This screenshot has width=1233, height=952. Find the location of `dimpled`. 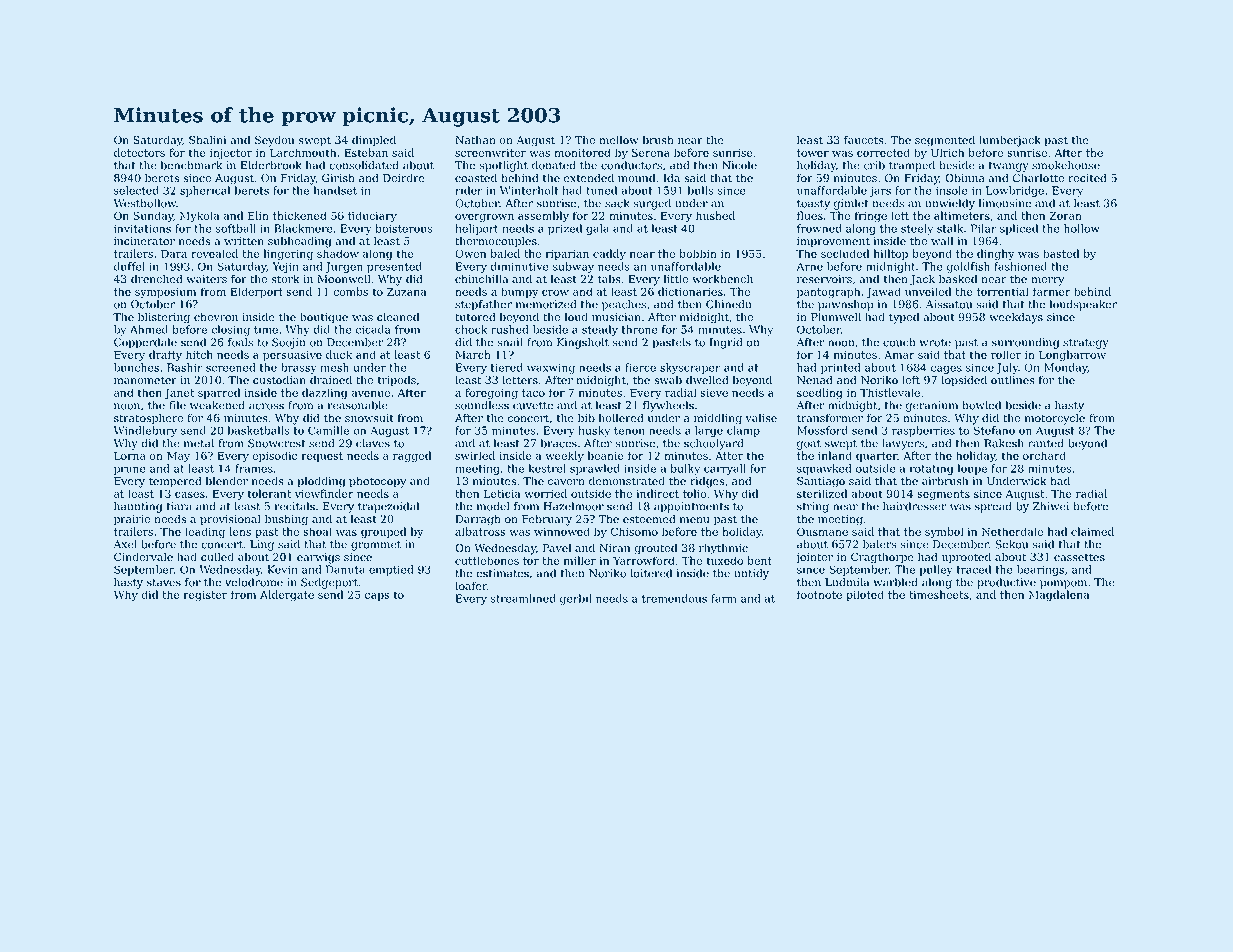

dimpled is located at coordinates (374, 141).
